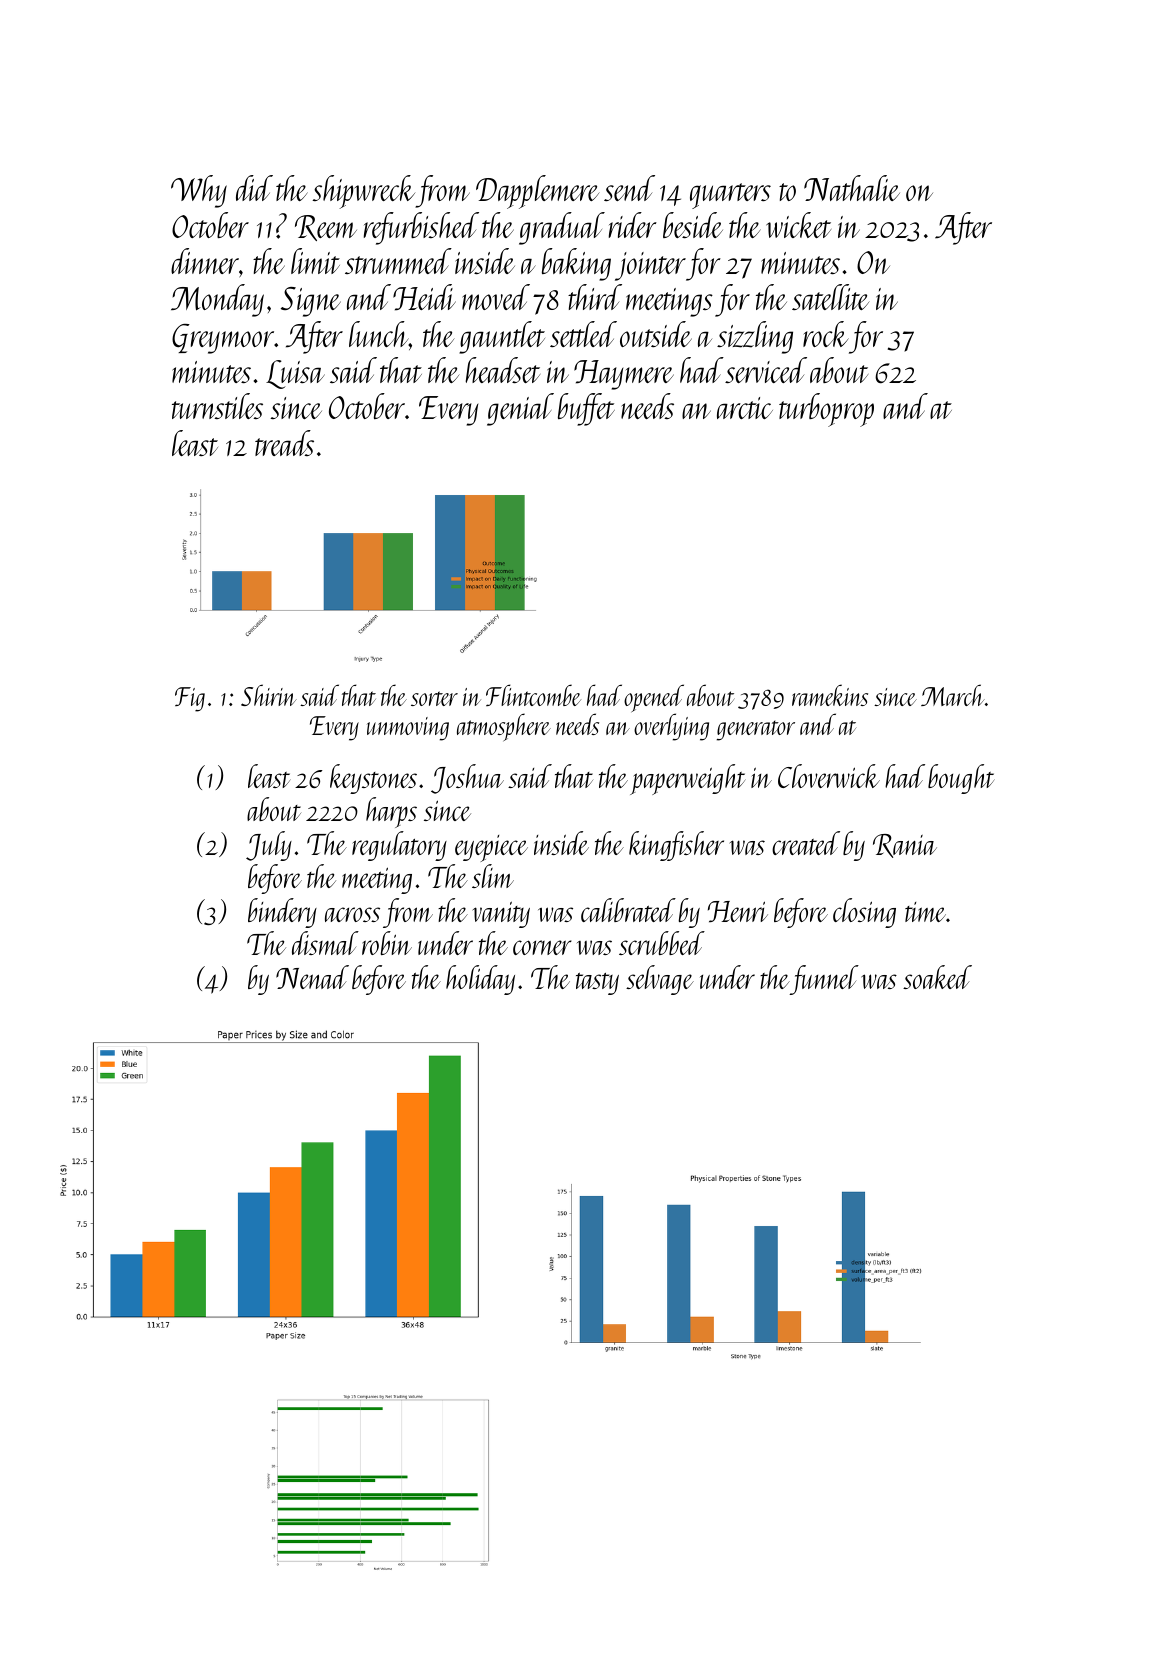 The image size is (1165, 1654). What do you see at coordinates (312, 977) in the image?
I see `Nenad` at bounding box center [312, 977].
